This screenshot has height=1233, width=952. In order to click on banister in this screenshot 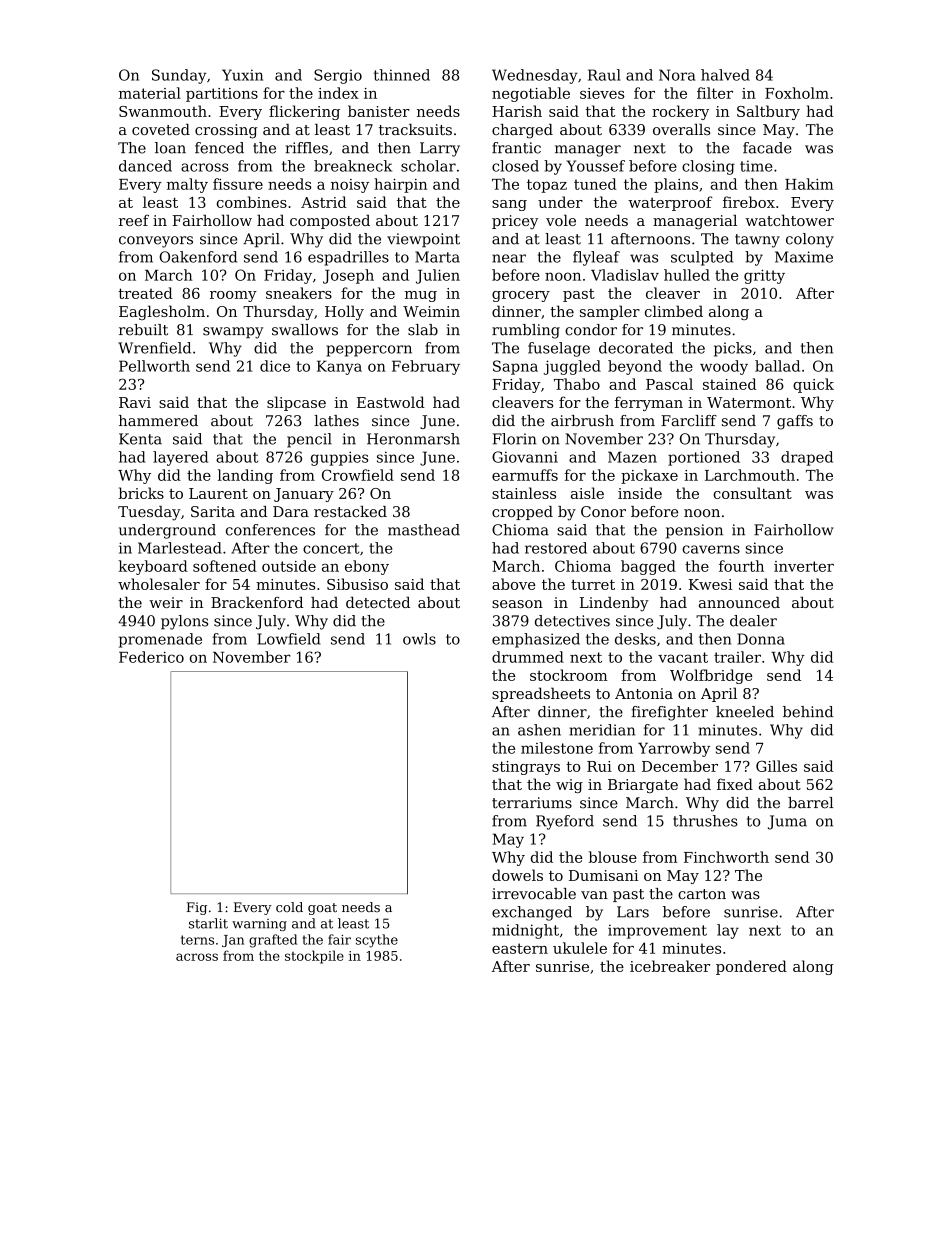, I will do `click(379, 111)`.
